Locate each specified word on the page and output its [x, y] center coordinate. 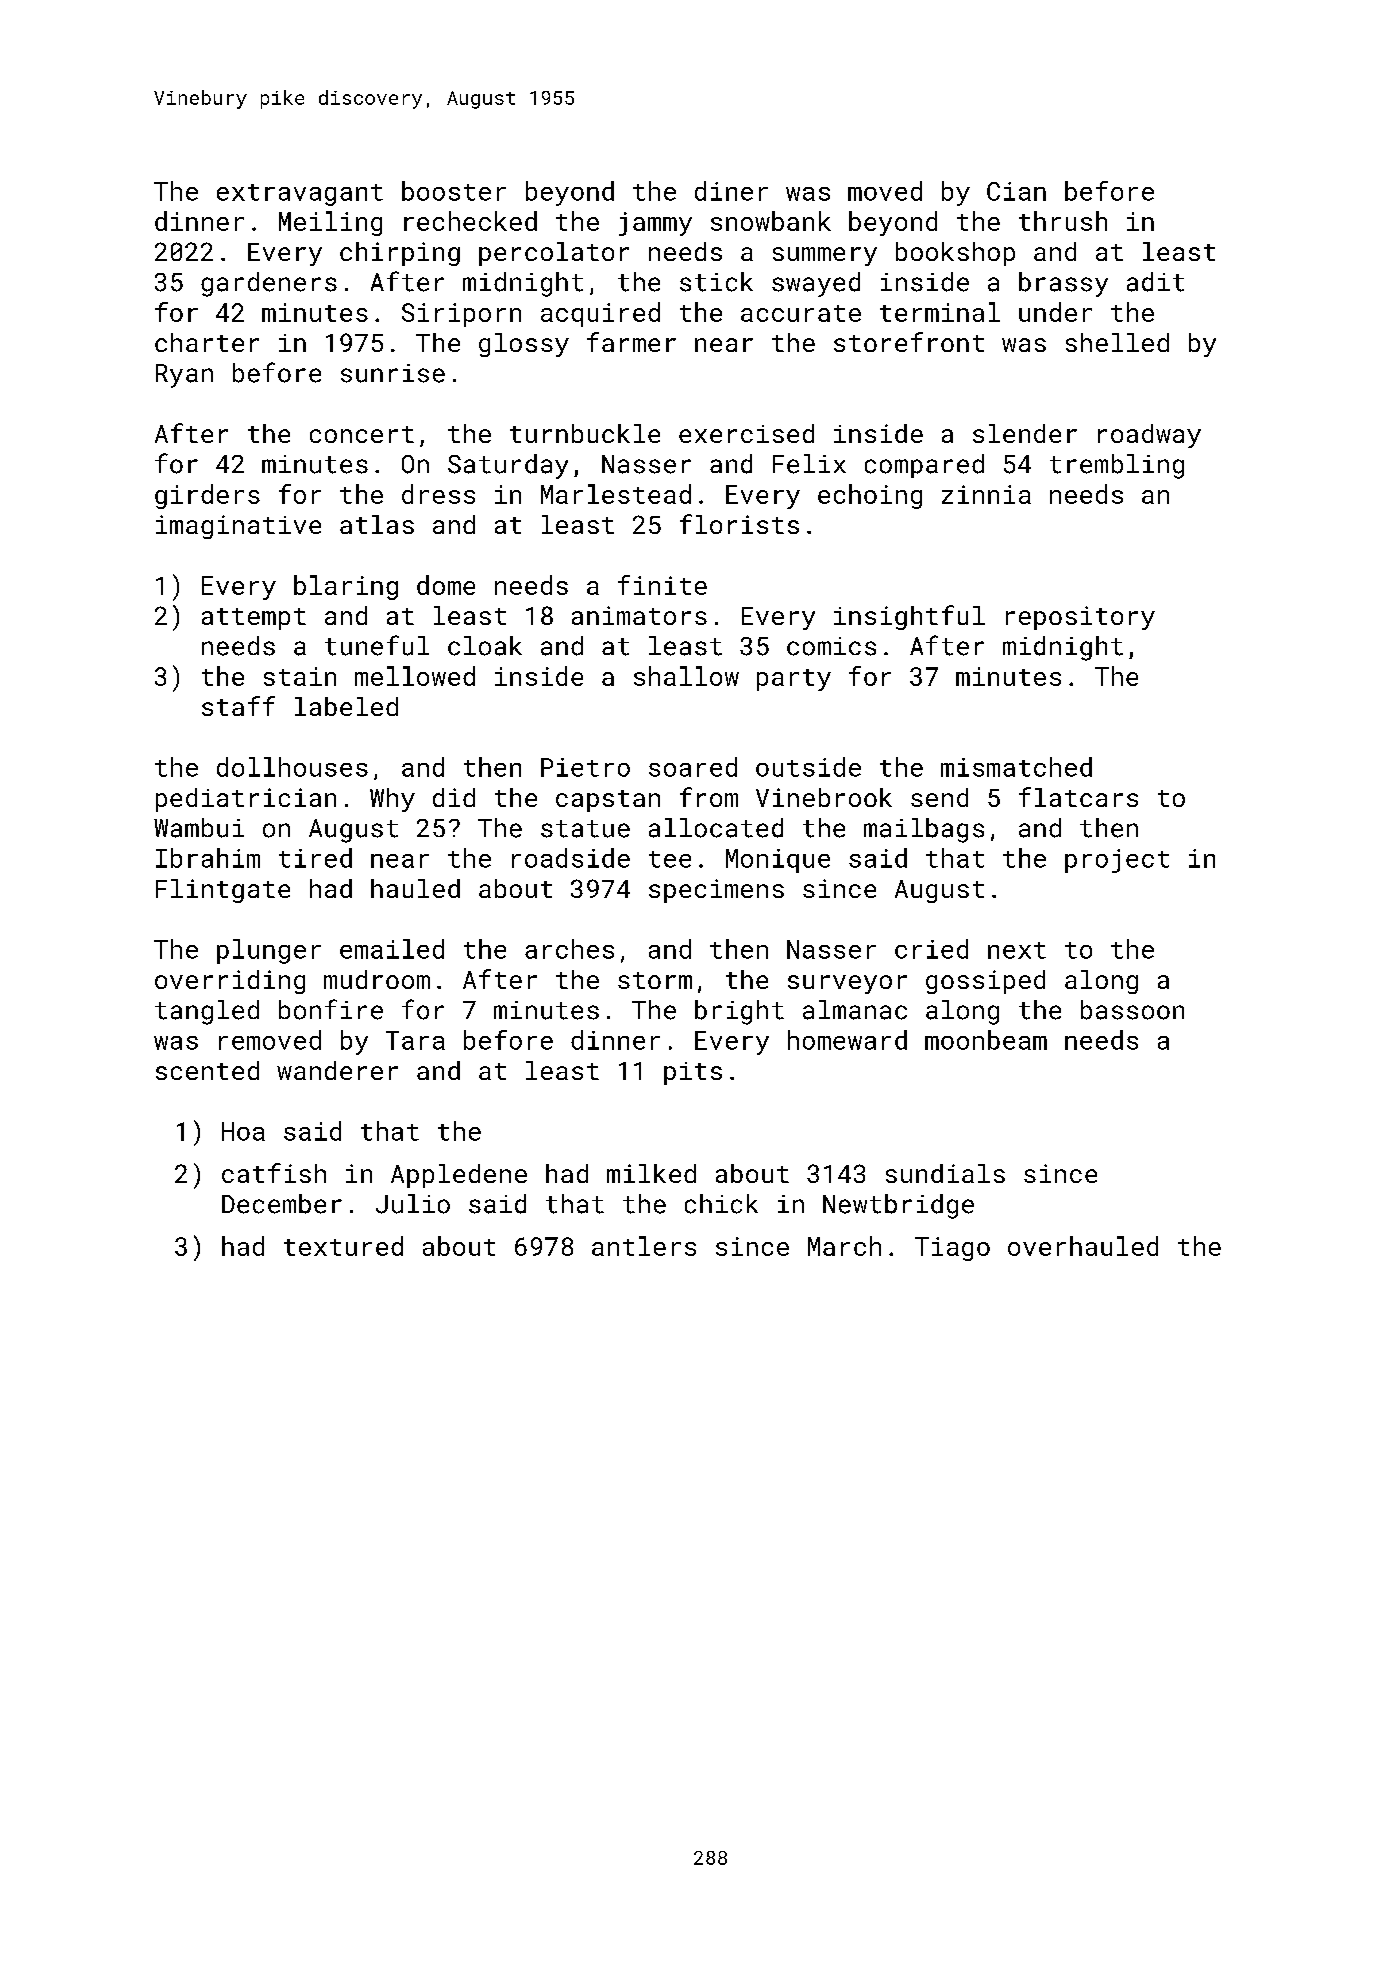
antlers [644, 1246]
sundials [945, 1173]
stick [716, 282]
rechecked [470, 221]
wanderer [337, 1070]
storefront [909, 342]
